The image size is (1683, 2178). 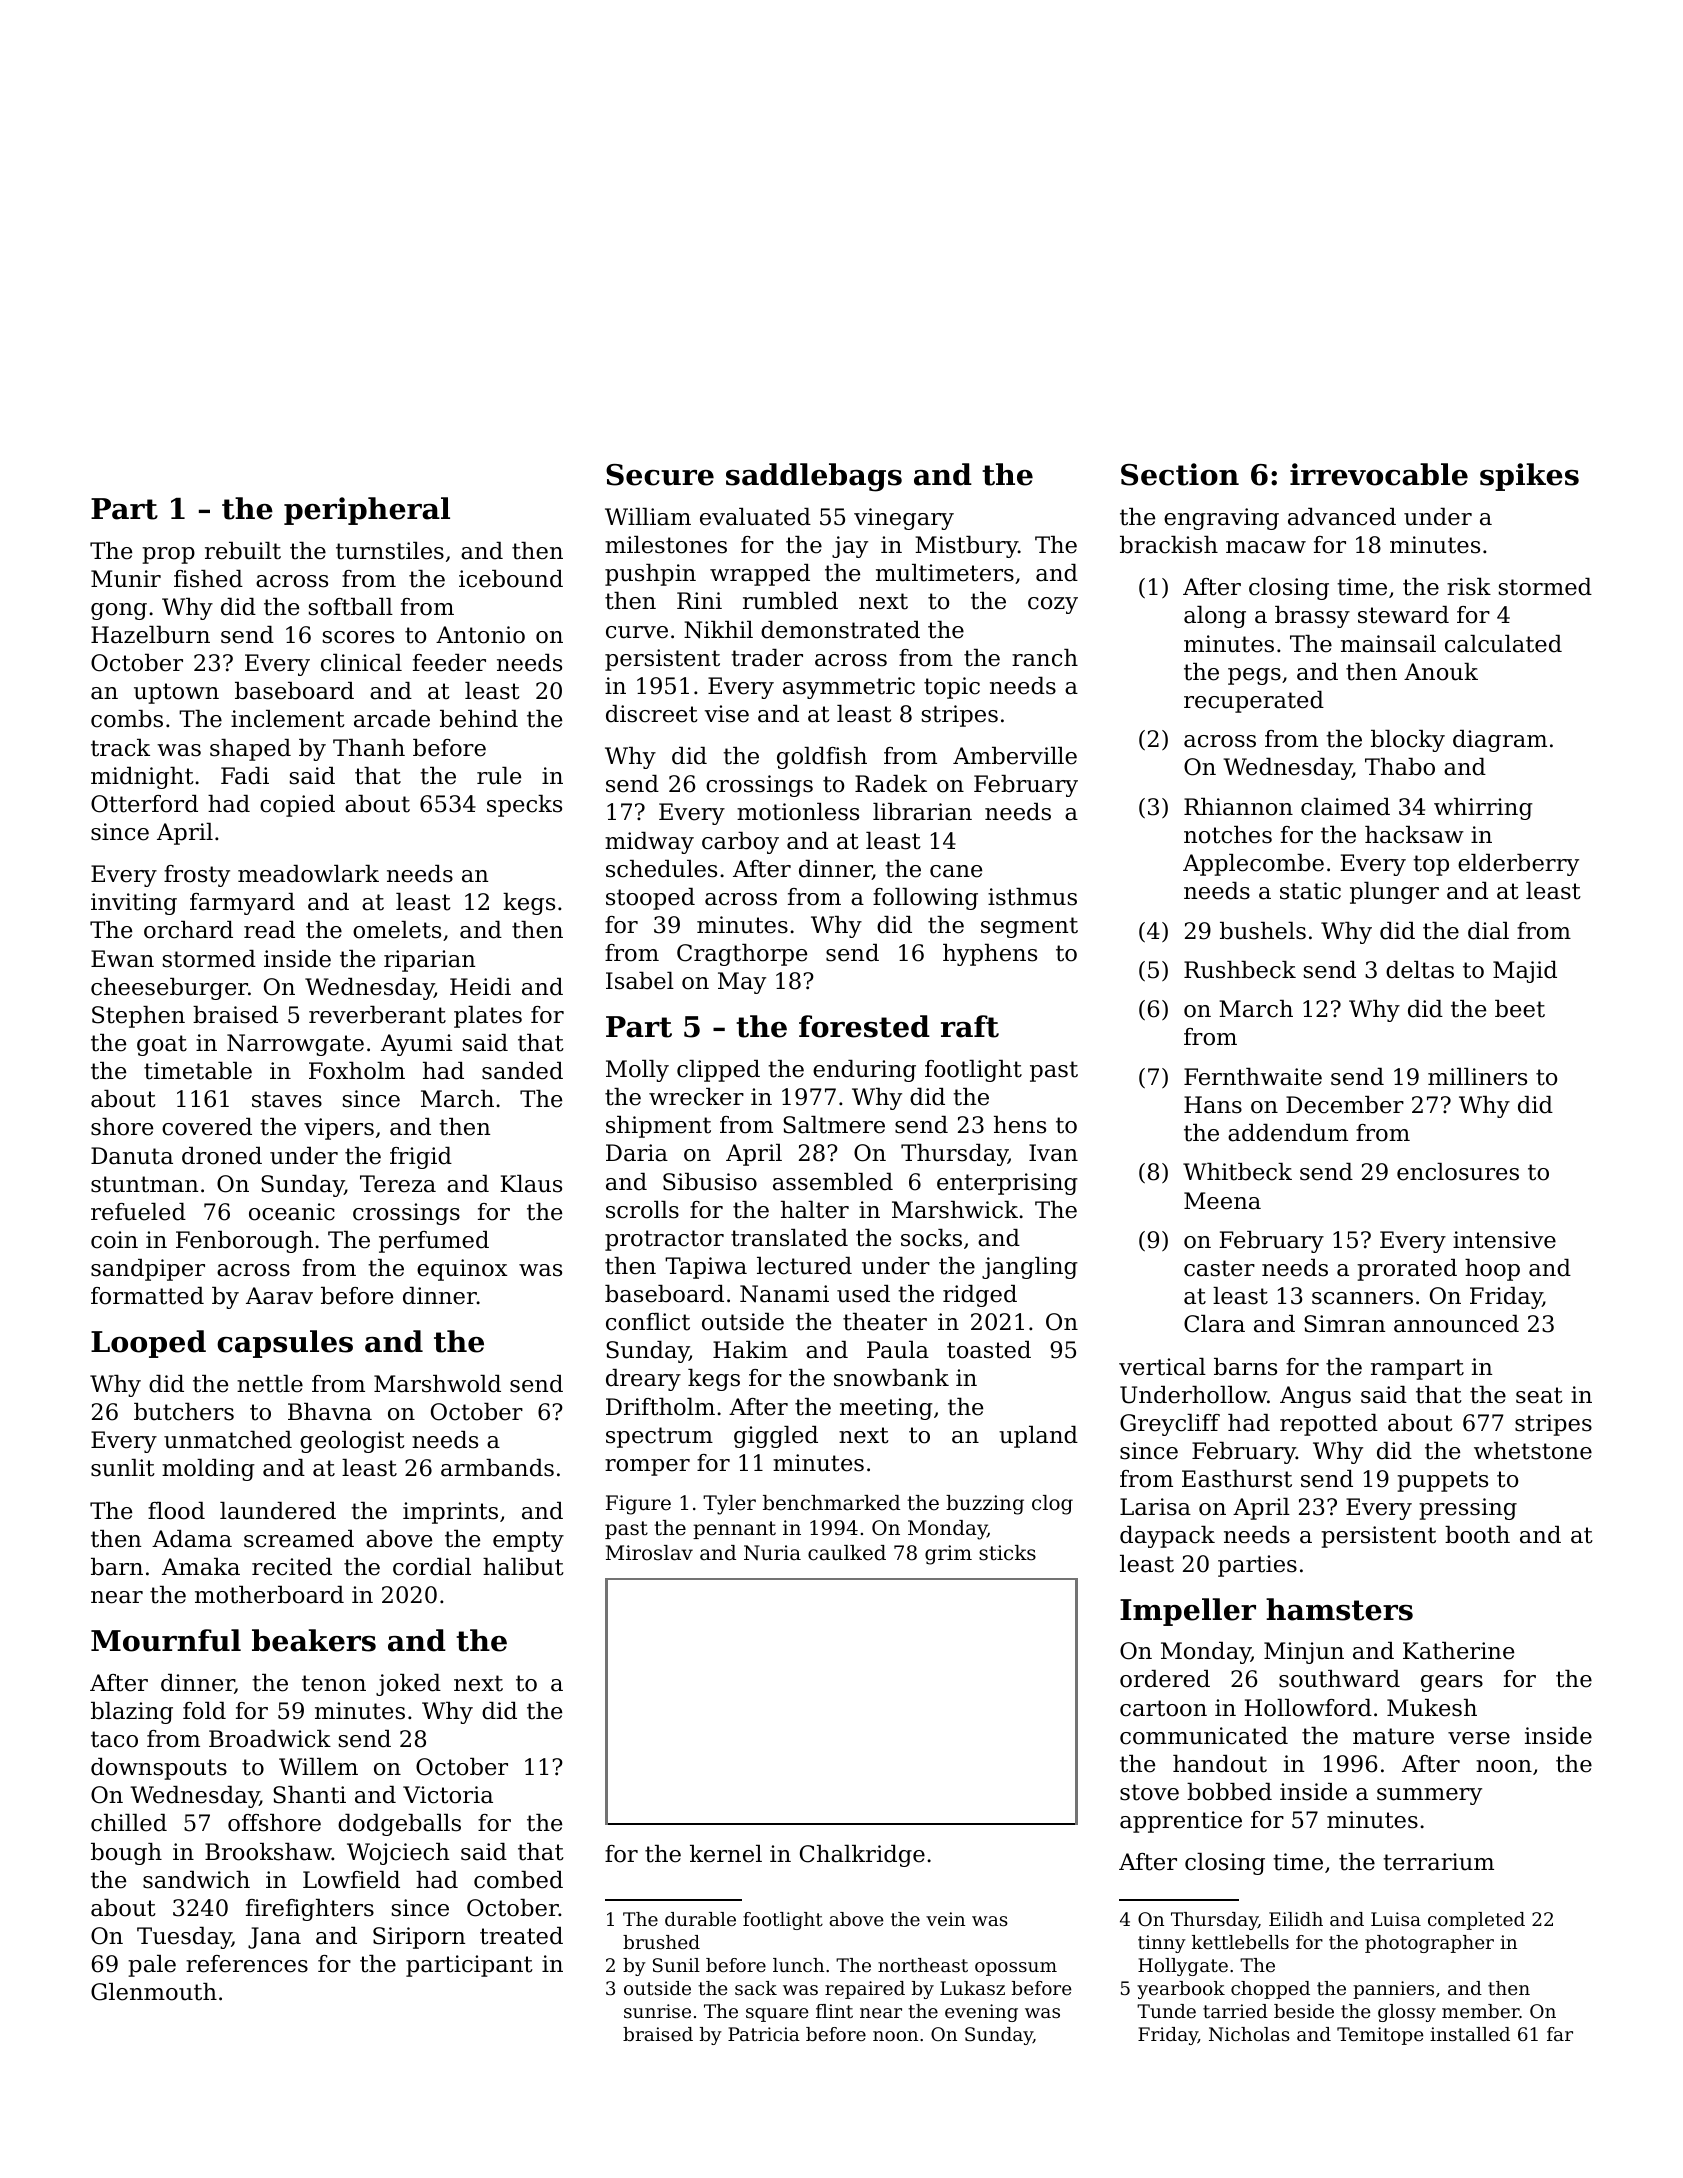 What do you see at coordinates (247, 1964) in the screenshot?
I see `references` at bounding box center [247, 1964].
